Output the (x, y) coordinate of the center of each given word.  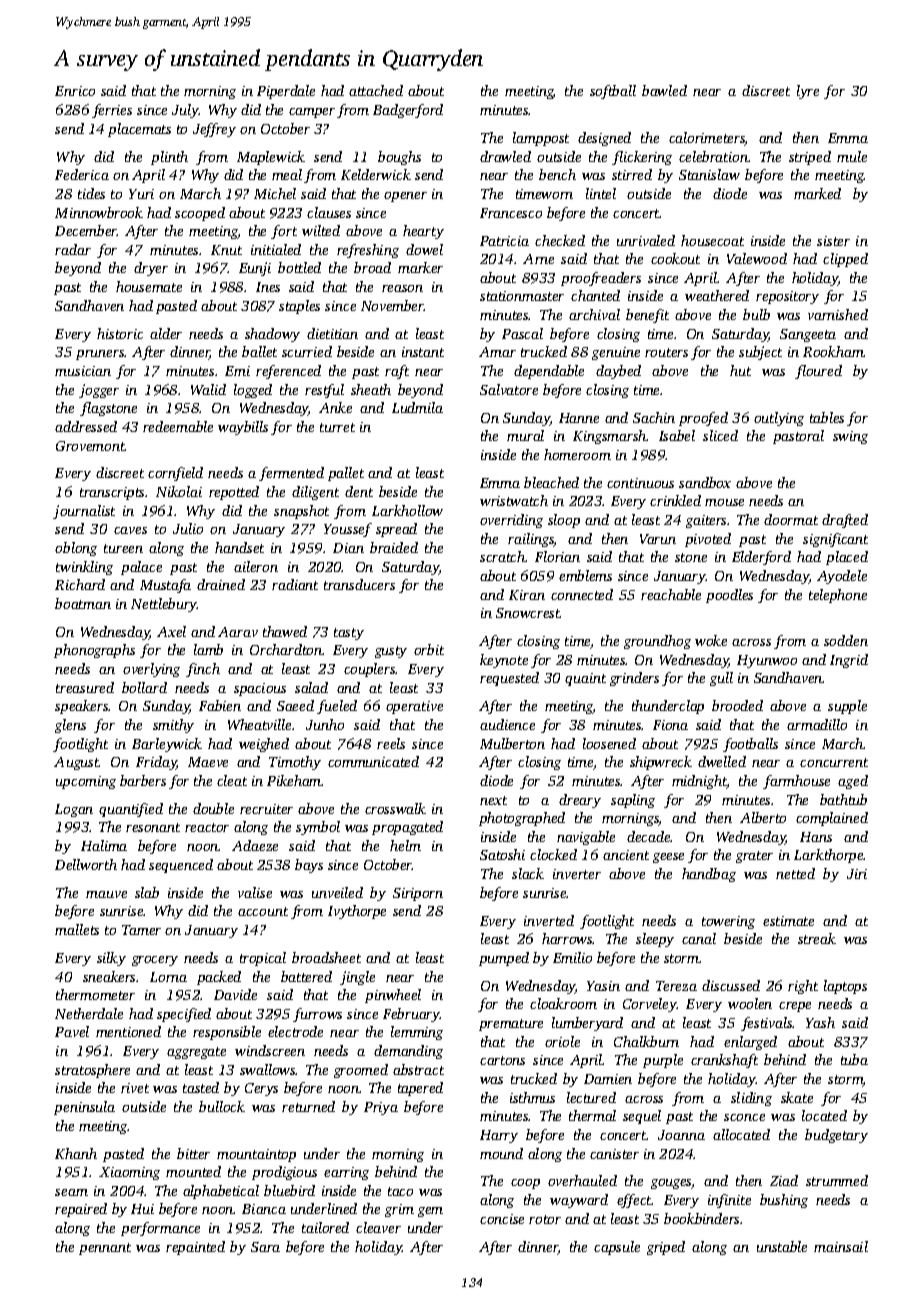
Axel (171, 631)
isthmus (532, 1097)
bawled (664, 90)
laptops (845, 987)
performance (160, 1229)
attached (376, 90)
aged (853, 782)
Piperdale (286, 92)
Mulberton (512, 743)
